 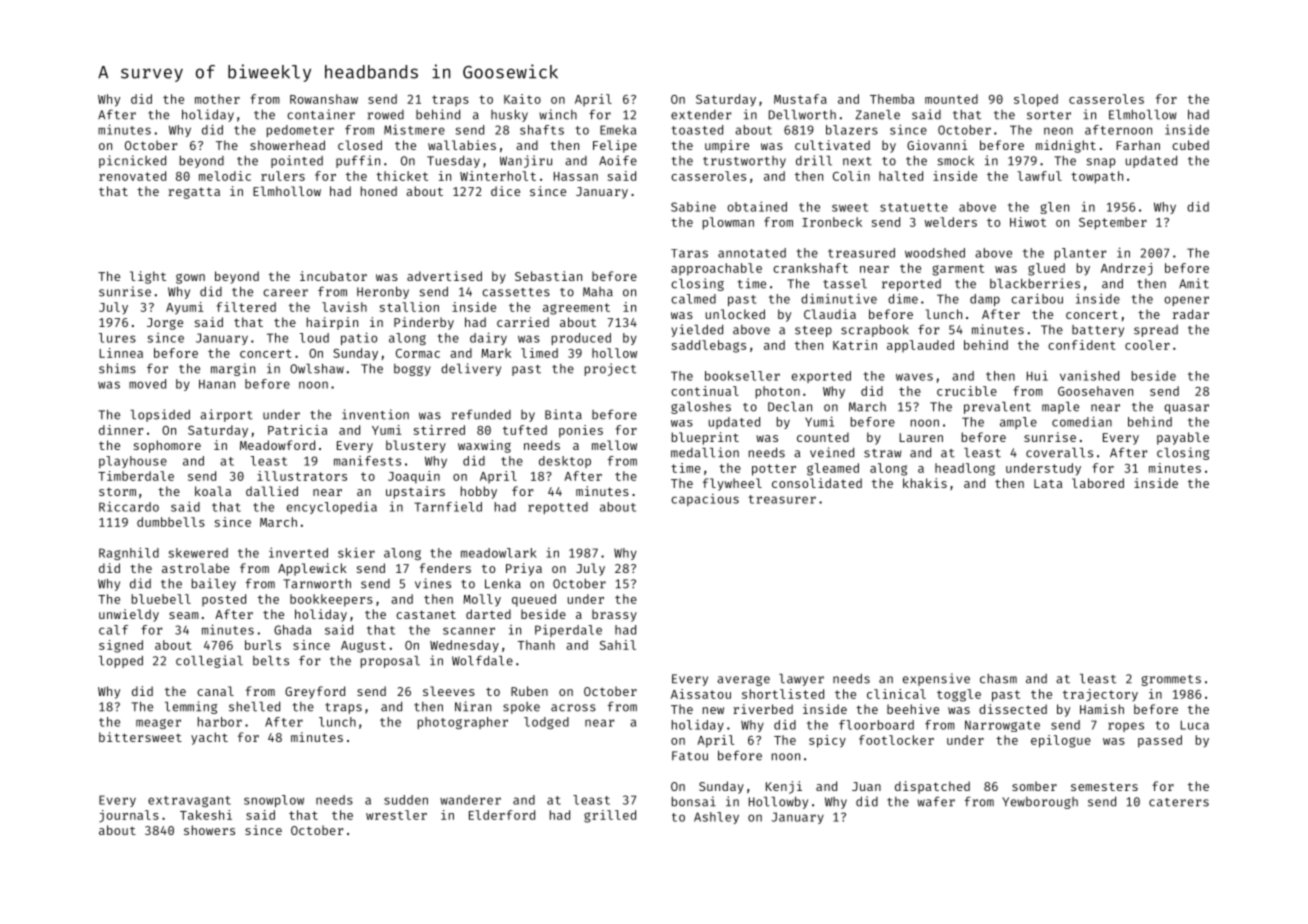 I want to click on lemming, so click(x=191, y=707).
